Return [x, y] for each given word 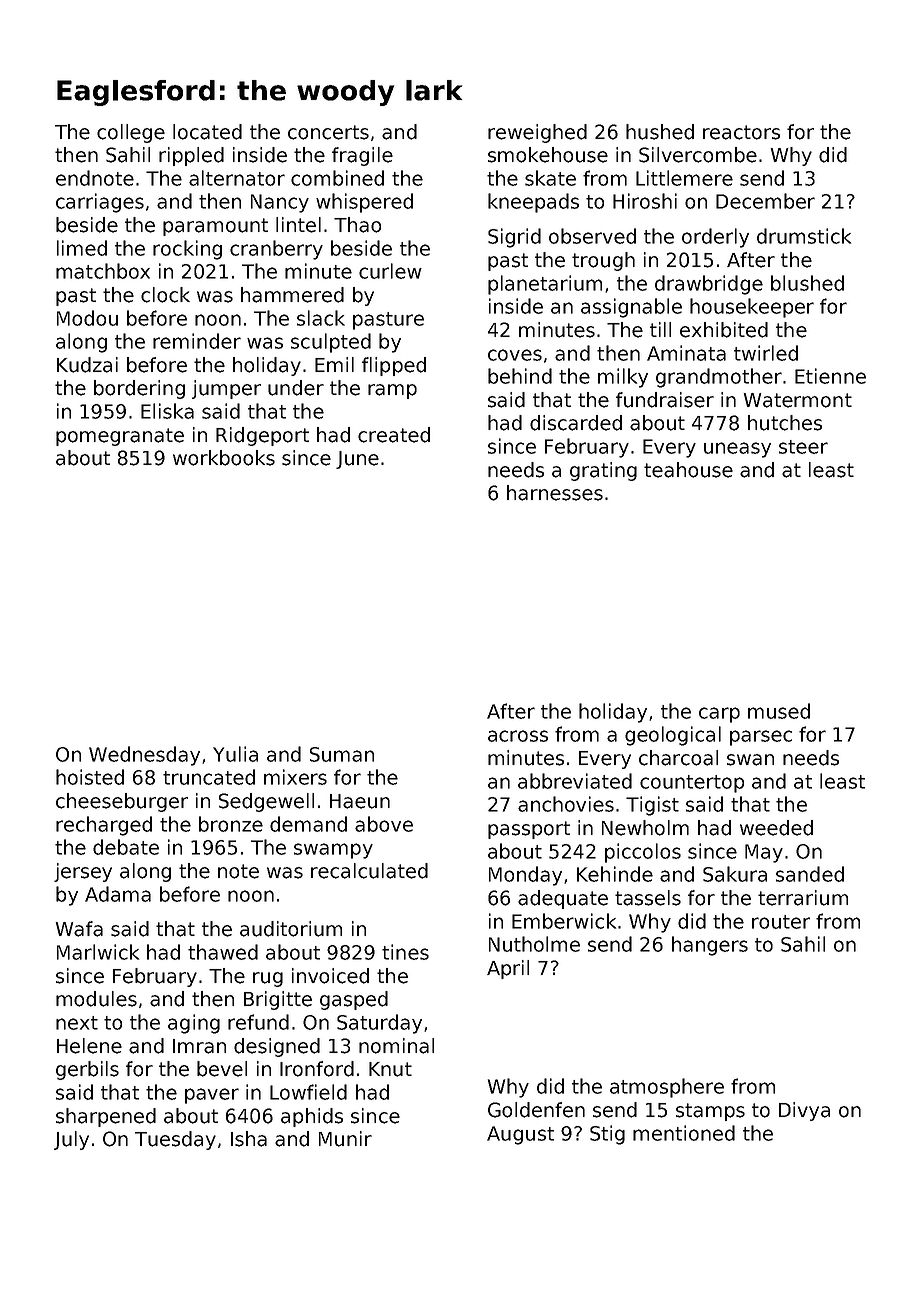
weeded [776, 828]
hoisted [90, 777]
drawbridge [709, 285]
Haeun [360, 801]
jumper [226, 389]
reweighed [537, 133]
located [207, 132]
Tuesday [175, 1140]
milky [623, 378]
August [520, 1135]
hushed [660, 132]
